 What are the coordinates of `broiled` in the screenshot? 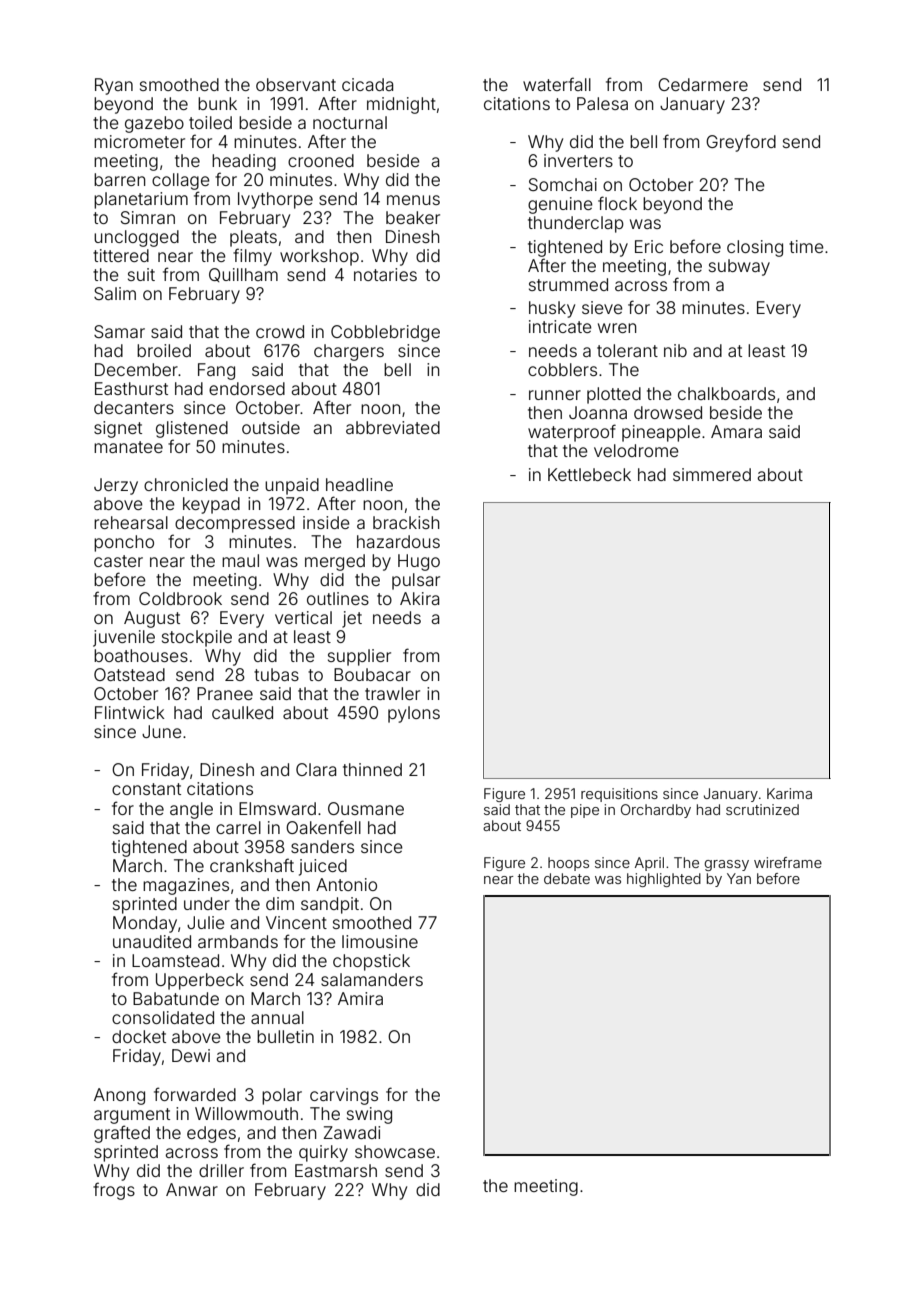 It's located at (164, 350).
